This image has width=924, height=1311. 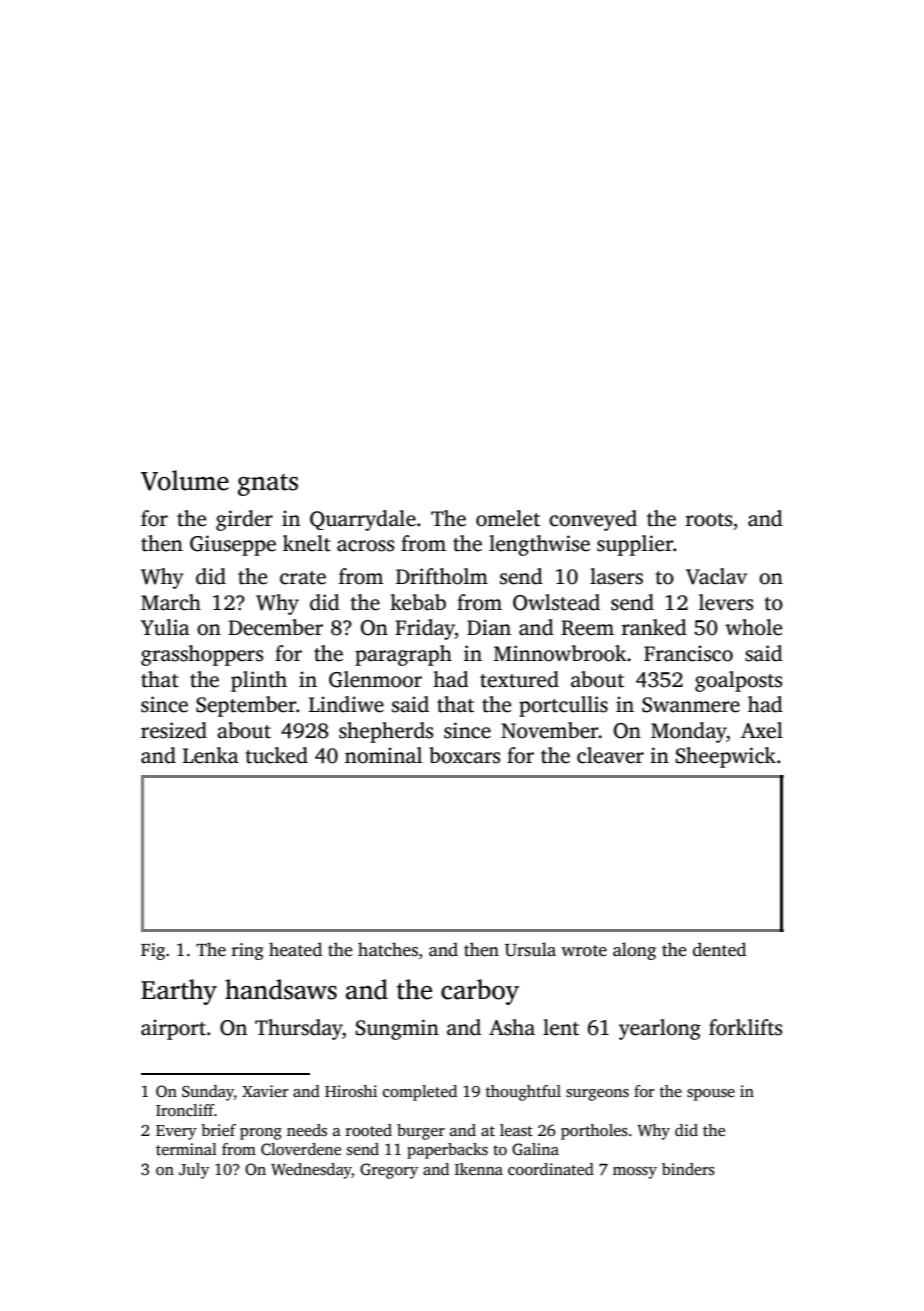 What do you see at coordinates (489, 627) in the image?
I see `Dian` at bounding box center [489, 627].
